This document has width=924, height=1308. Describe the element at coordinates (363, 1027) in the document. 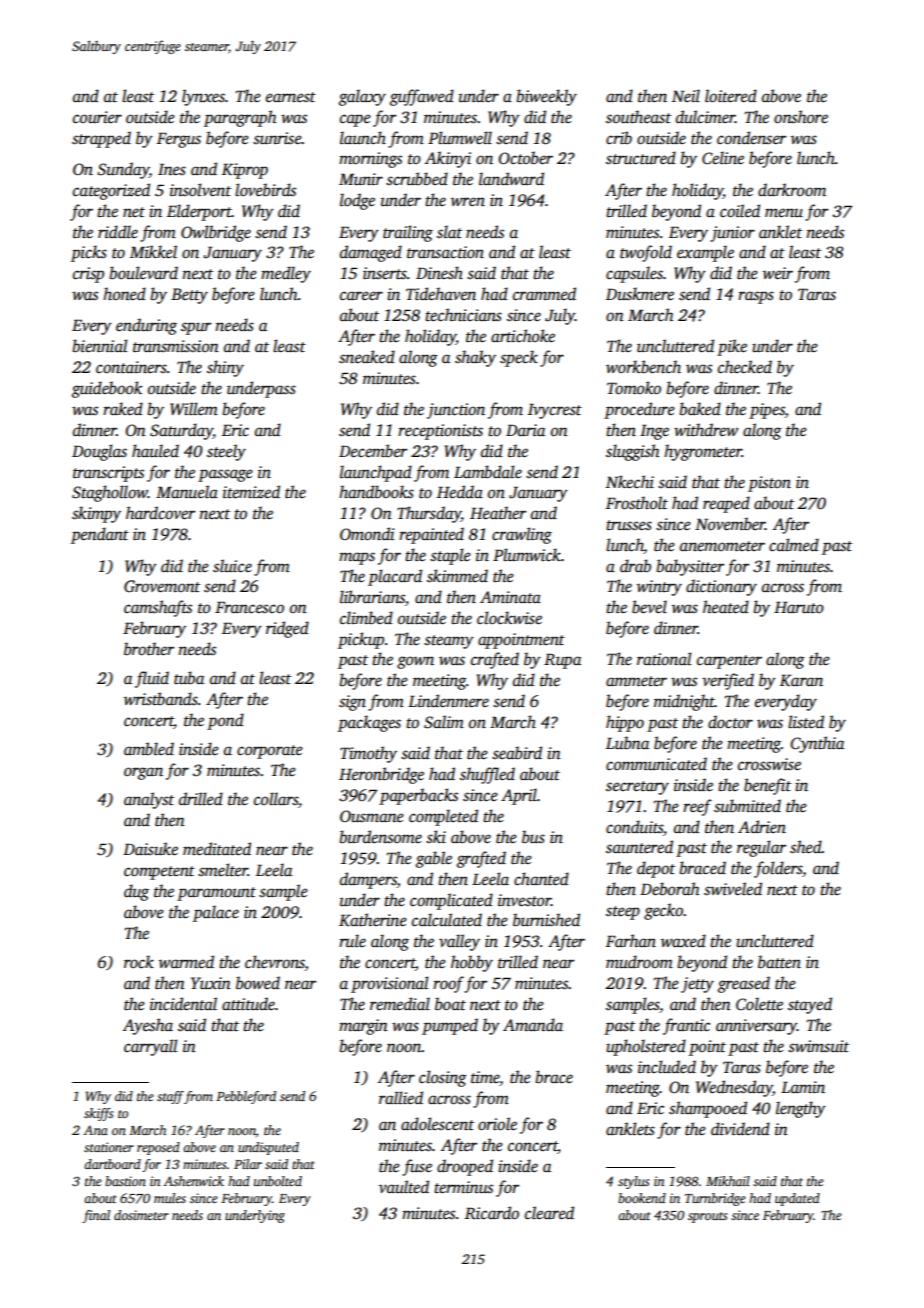

I see `margin` at that location.
